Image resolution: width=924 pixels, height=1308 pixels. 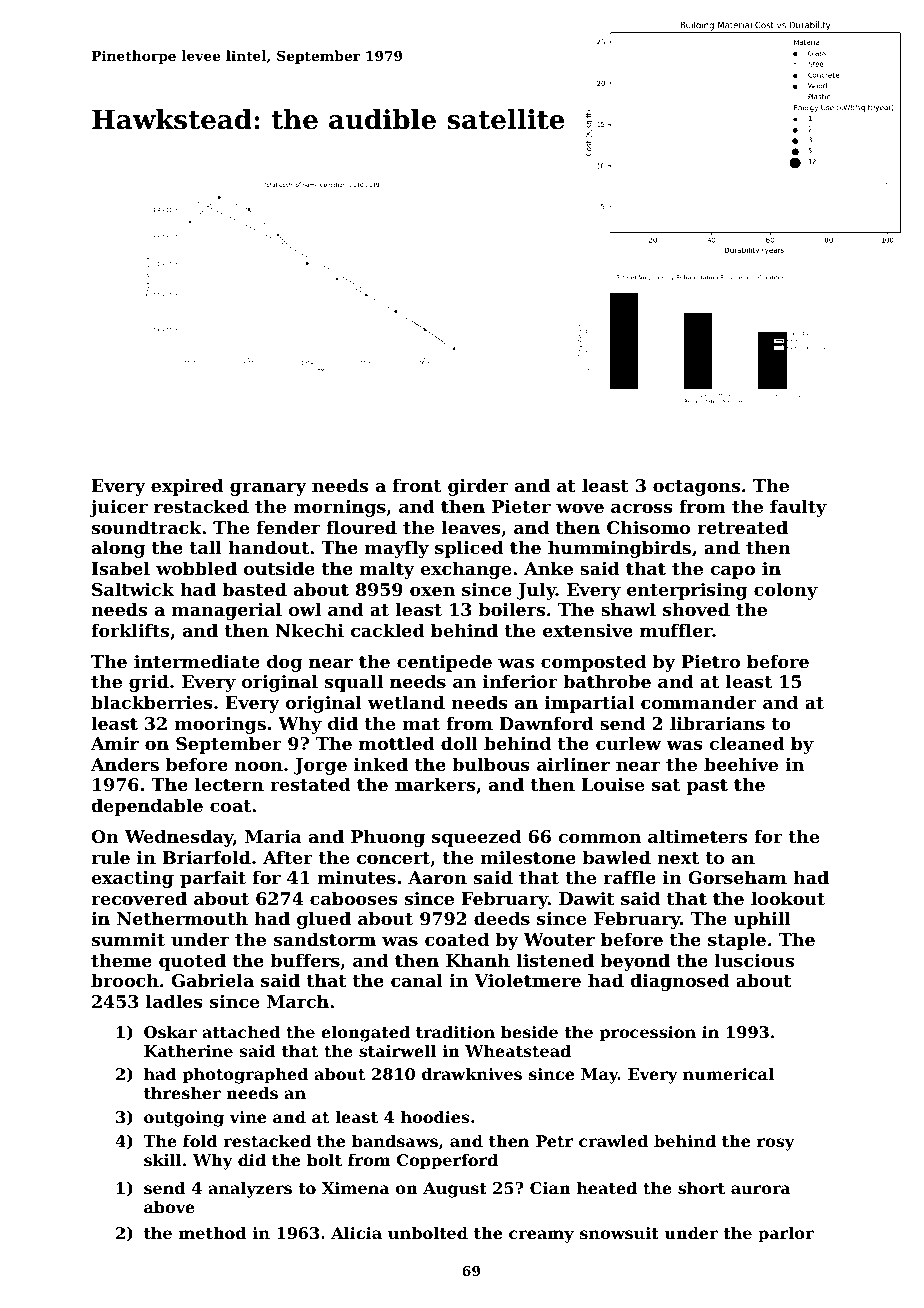 What do you see at coordinates (118, 508) in the image?
I see `juicer` at bounding box center [118, 508].
